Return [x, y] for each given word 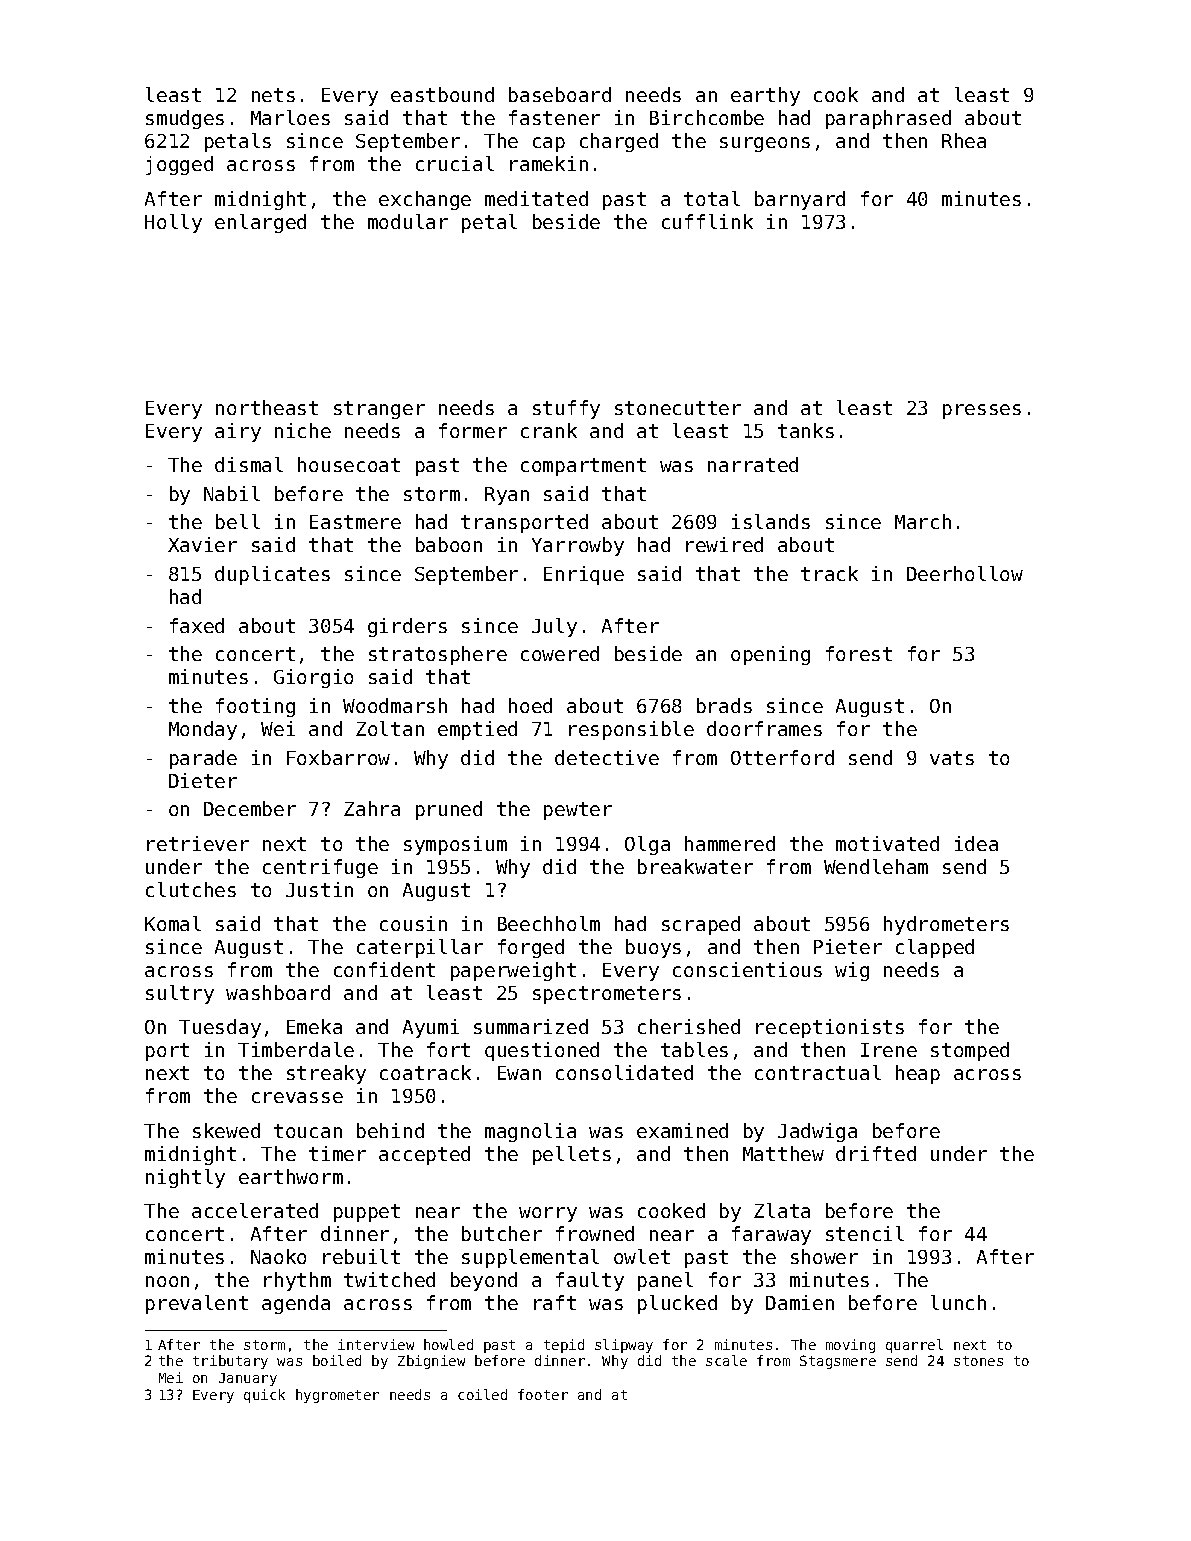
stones [978, 1361]
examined [682, 1130]
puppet [367, 1213]
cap [549, 144]
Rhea [964, 140]
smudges [185, 119]
